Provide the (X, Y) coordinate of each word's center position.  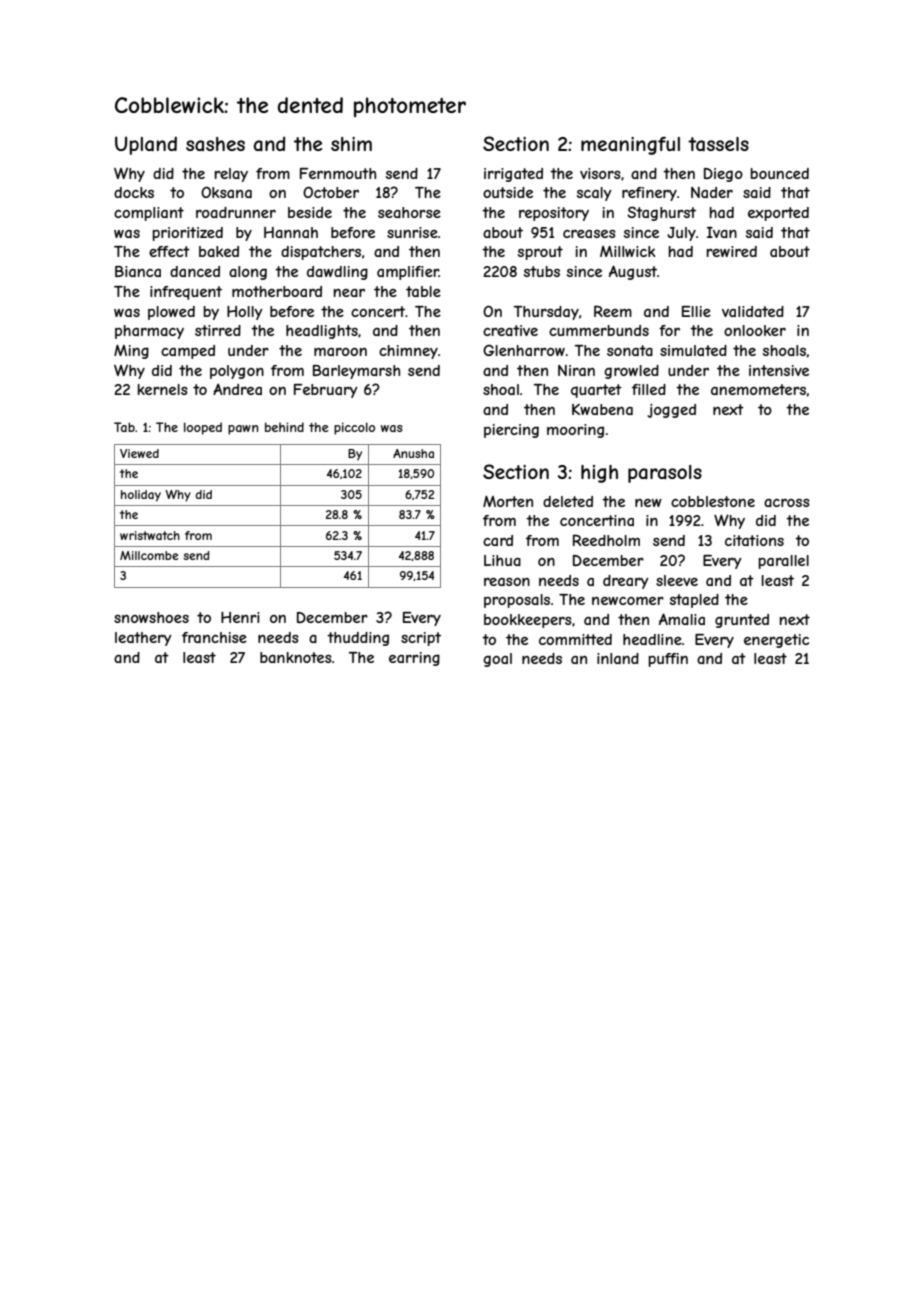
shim (351, 144)
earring (414, 659)
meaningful (630, 146)
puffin (668, 660)
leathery (143, 639)
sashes (215, 144)
